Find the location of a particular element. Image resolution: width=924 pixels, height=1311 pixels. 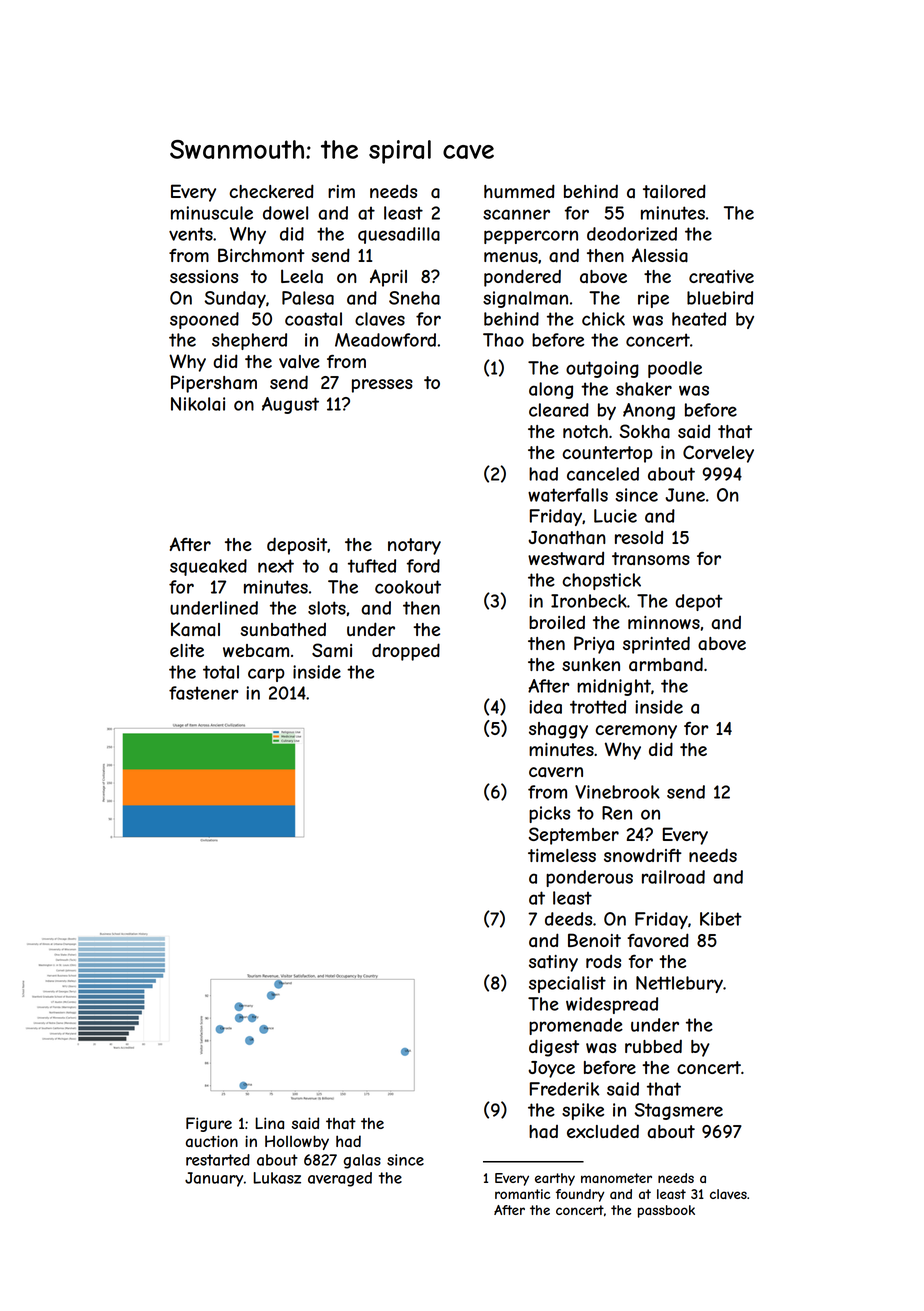

Ren is located at coordinates (617, 813).
